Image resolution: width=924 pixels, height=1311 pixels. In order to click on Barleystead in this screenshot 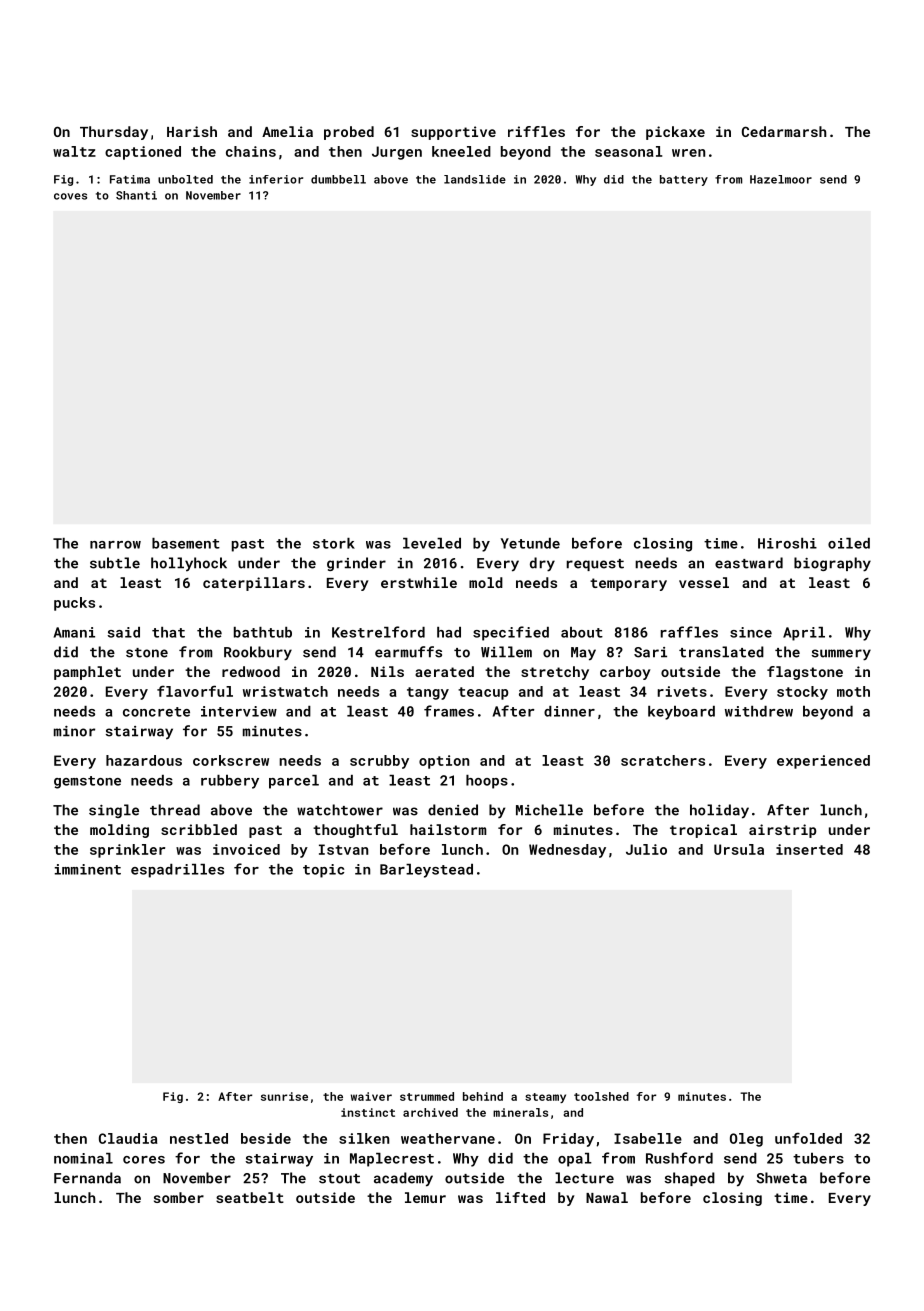, I will do `click(426, 871)`.
